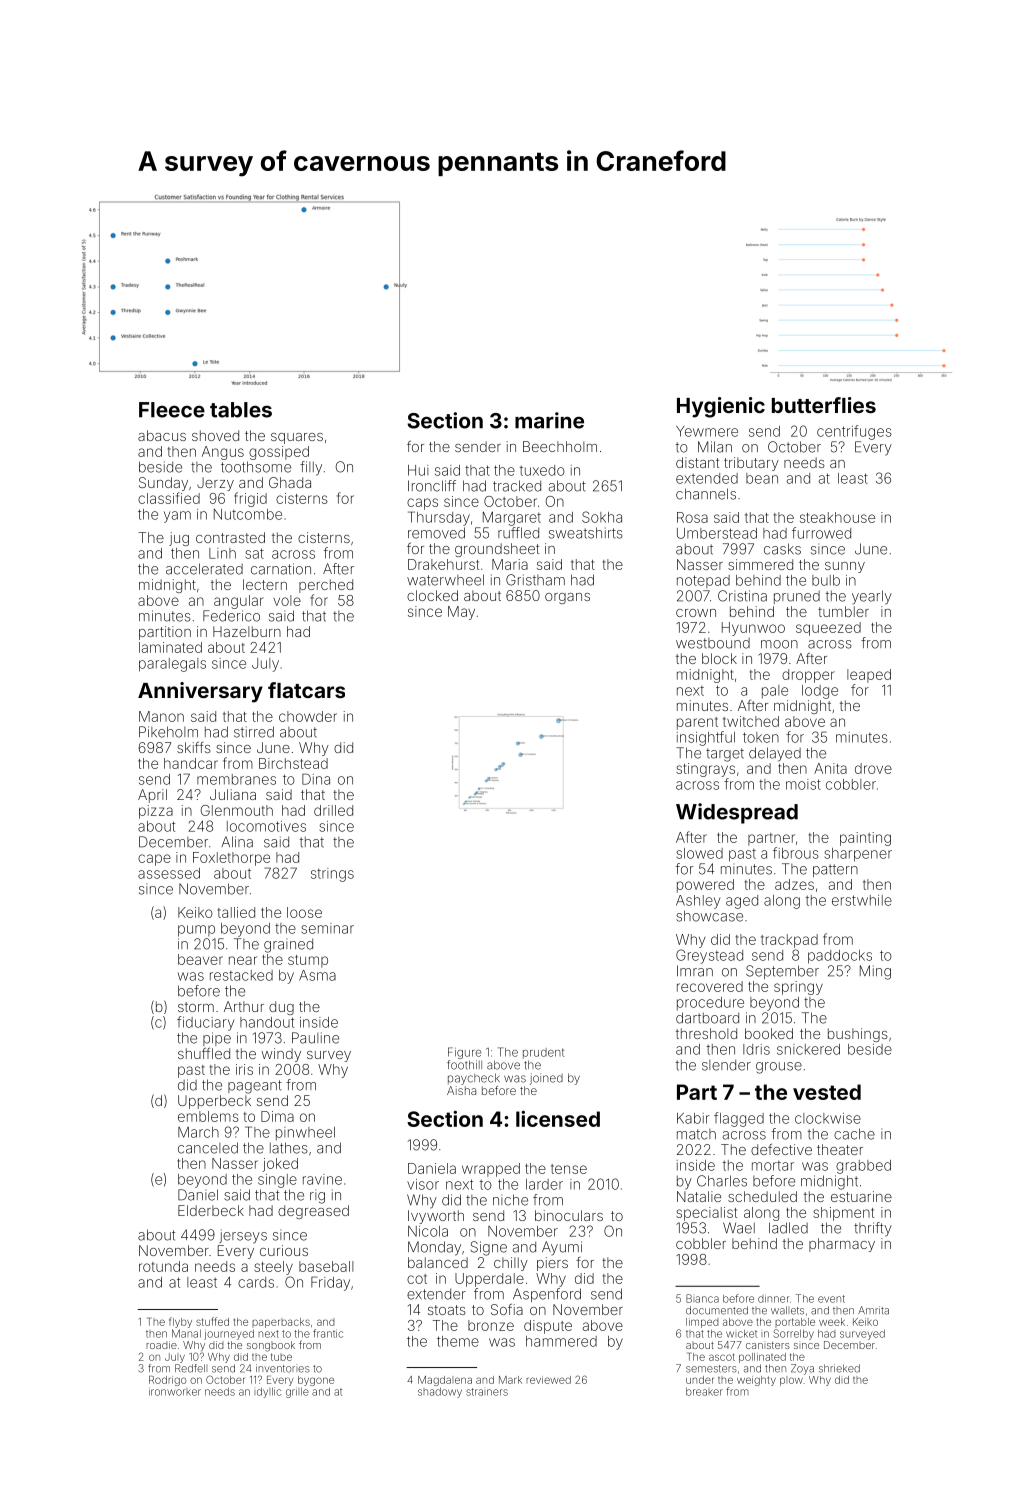  I want to click on marine, so click(549, 420).
